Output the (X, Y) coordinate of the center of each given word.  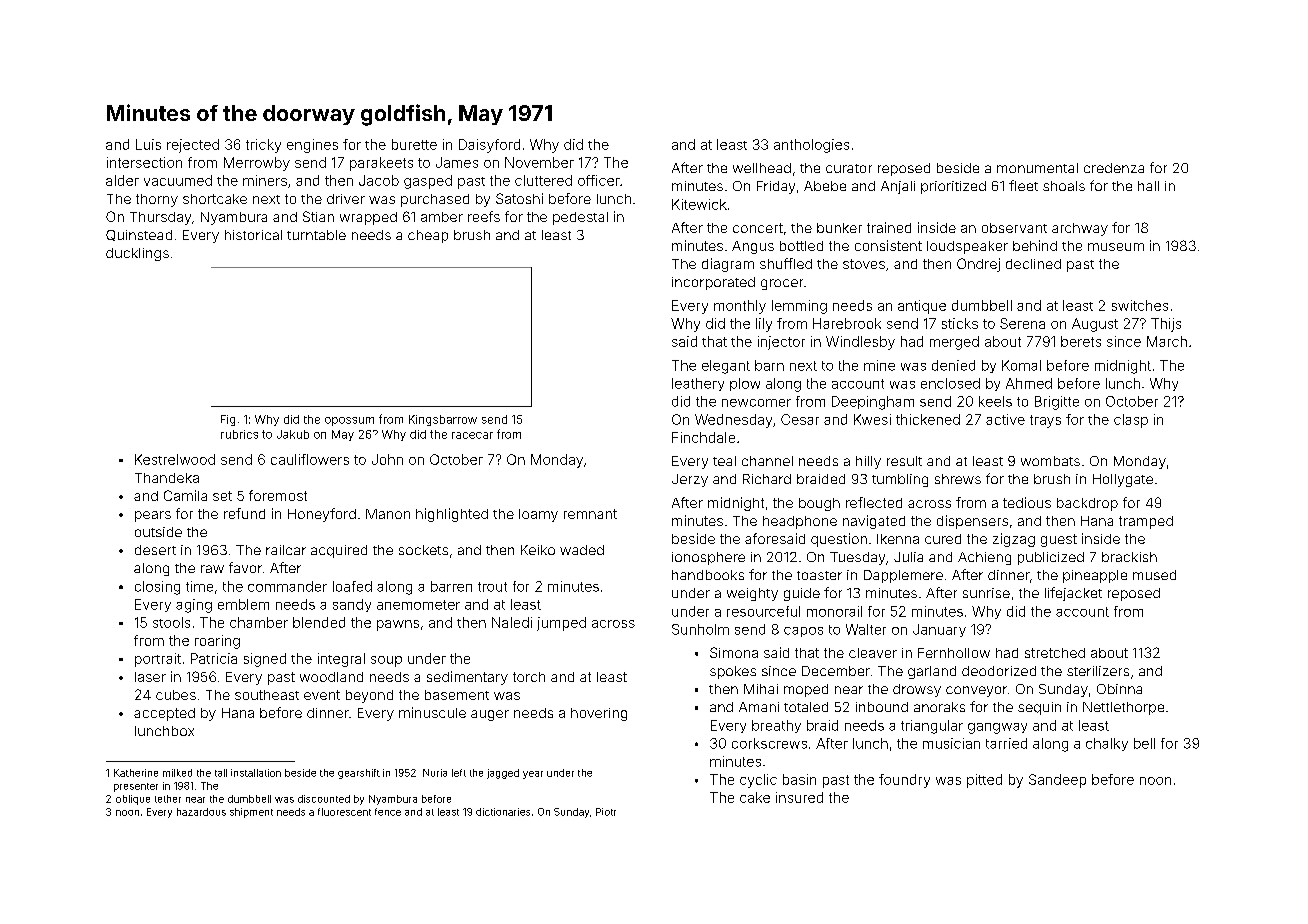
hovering (599, 714)
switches (1140, 305)
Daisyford (489, 146)
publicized (1051, 558)
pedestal (580, 218)
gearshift (359, 774)
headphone (800, 522)
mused (1154, 575)
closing (157, 588)
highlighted (452, 515)
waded (582, 550)
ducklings (137, 254)
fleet (1023, 185)
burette (414, 144)
